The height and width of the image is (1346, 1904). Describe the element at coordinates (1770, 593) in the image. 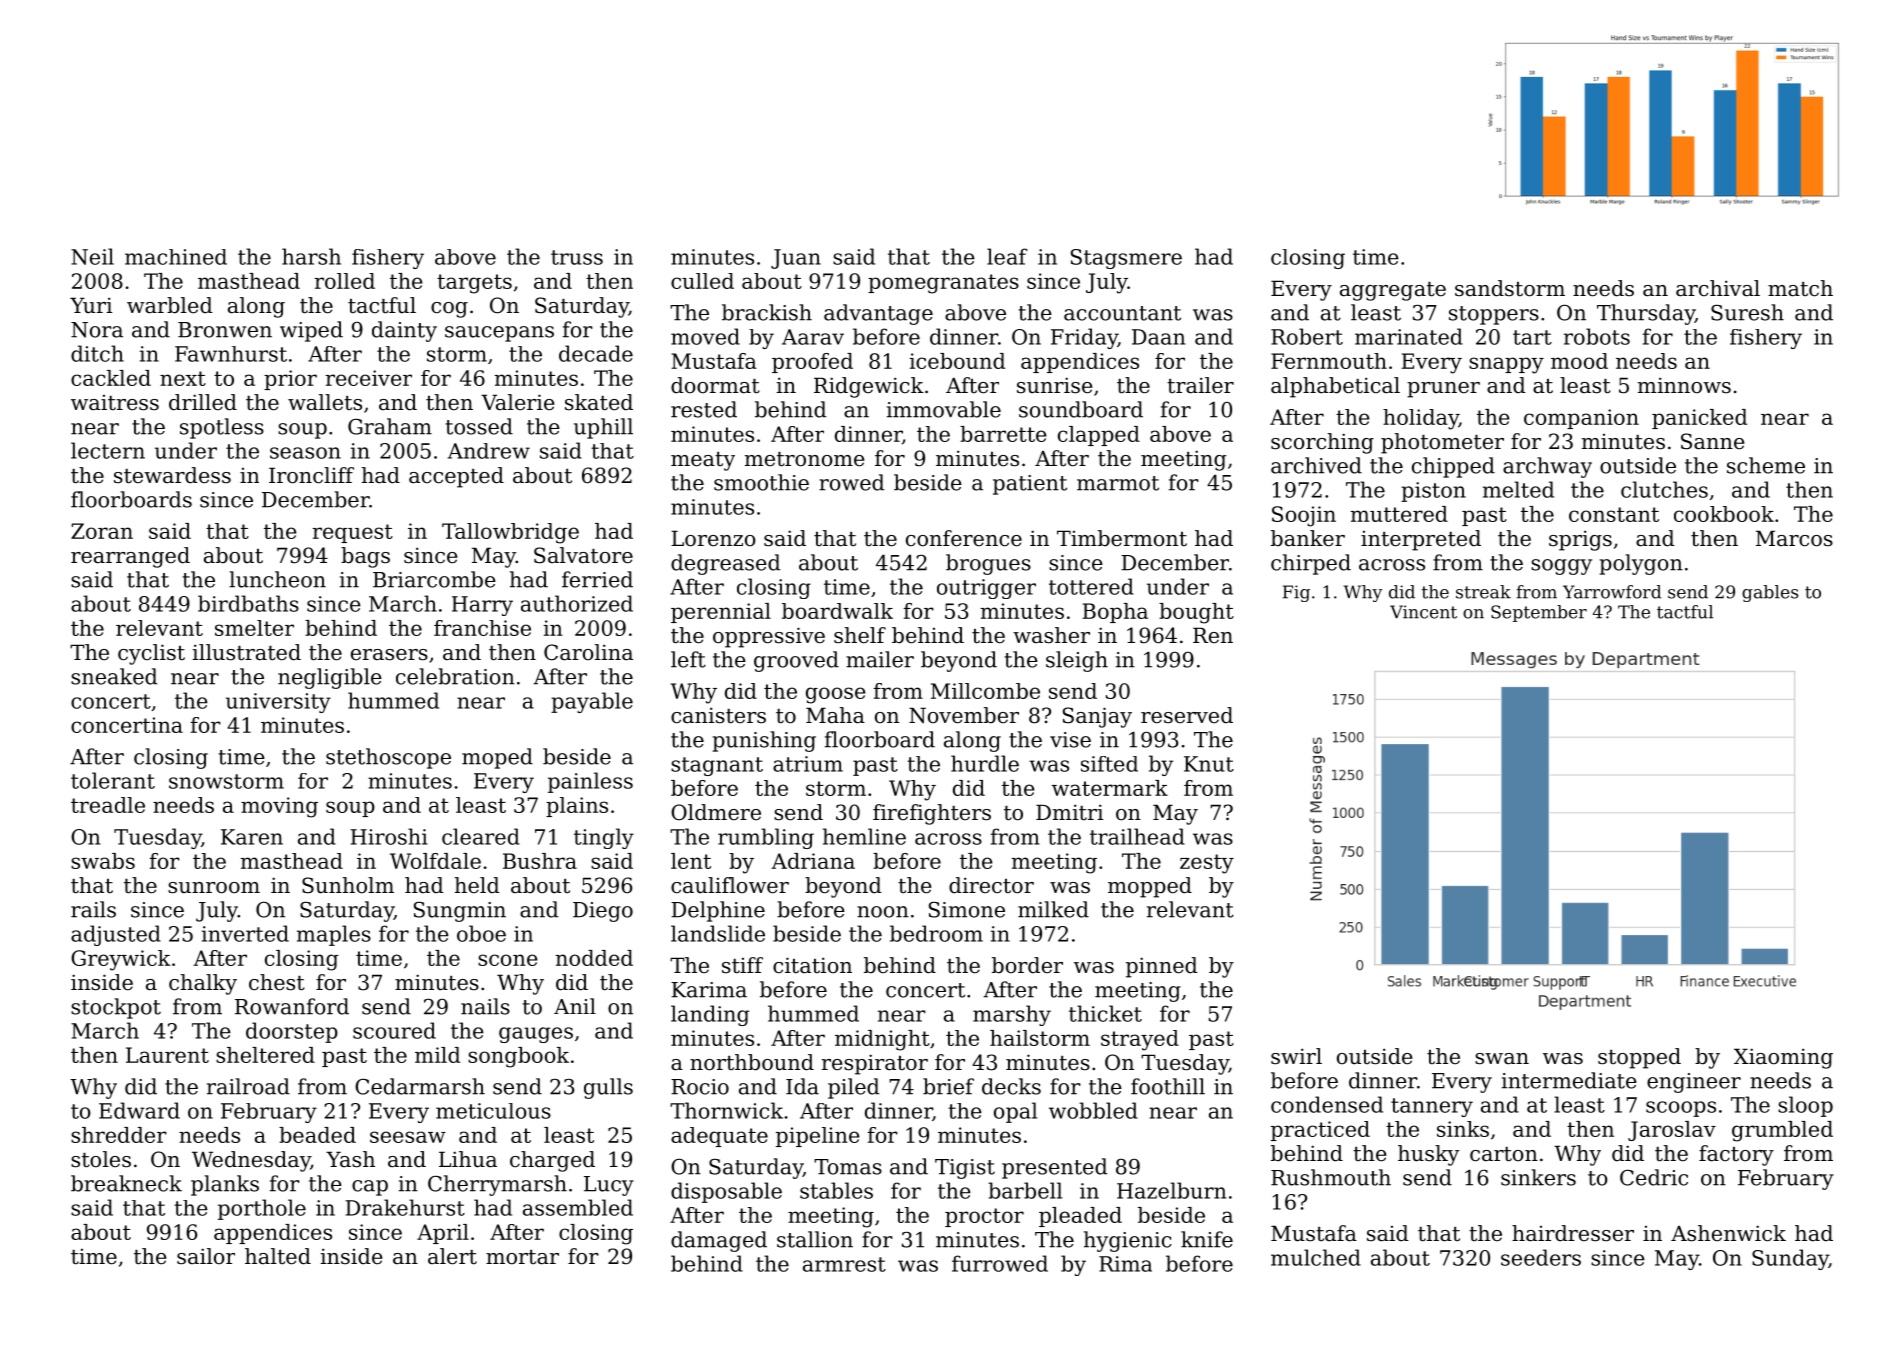

I see `gables` at that location.
